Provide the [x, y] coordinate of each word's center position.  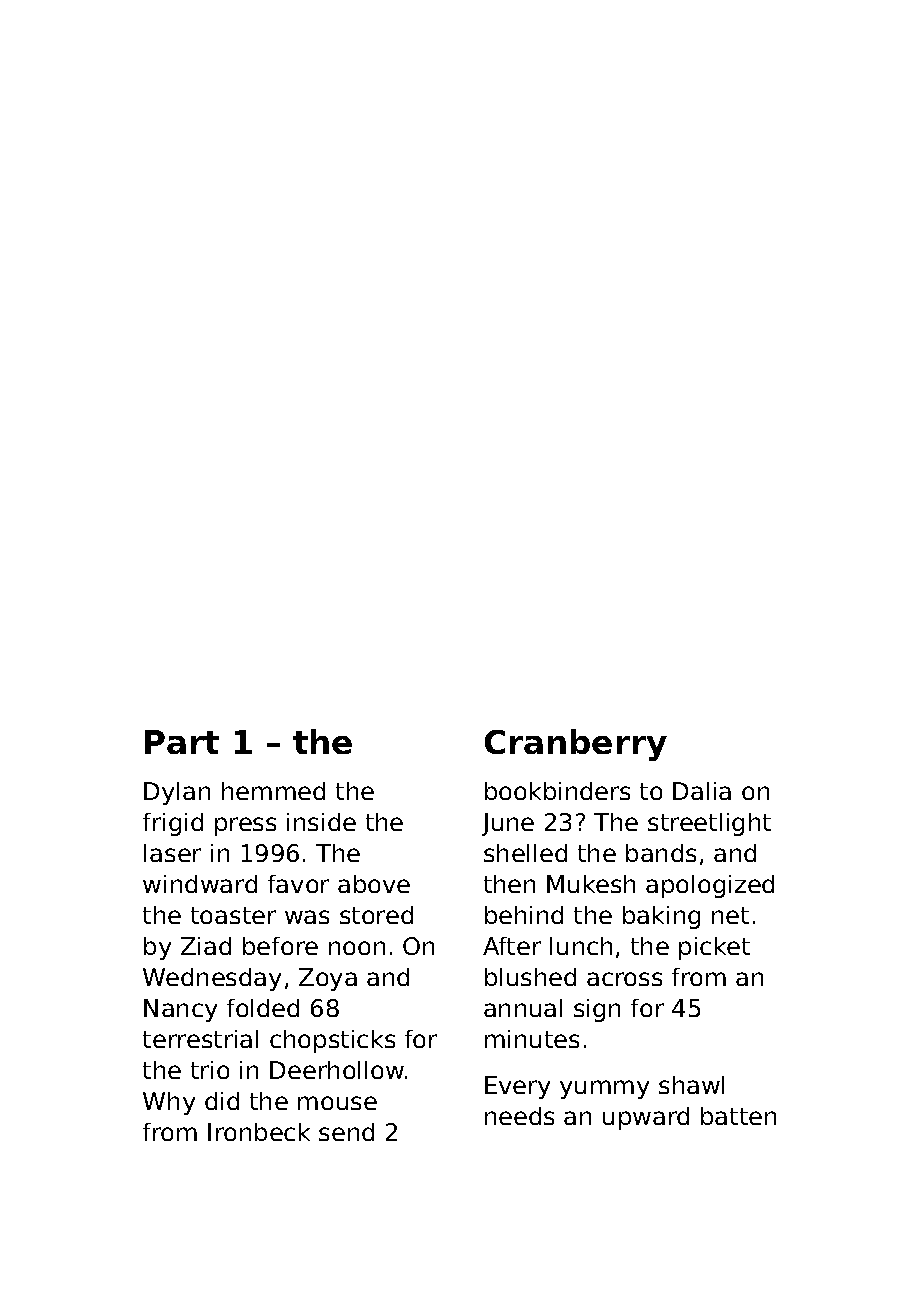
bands [661, 853]
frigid [173, 824]
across [624, 979]
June [508, 824]
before [280, 946]
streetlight [709, 824]
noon [357, 948]
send [346, 1132]
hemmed [273, 791]
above [374, 884]
